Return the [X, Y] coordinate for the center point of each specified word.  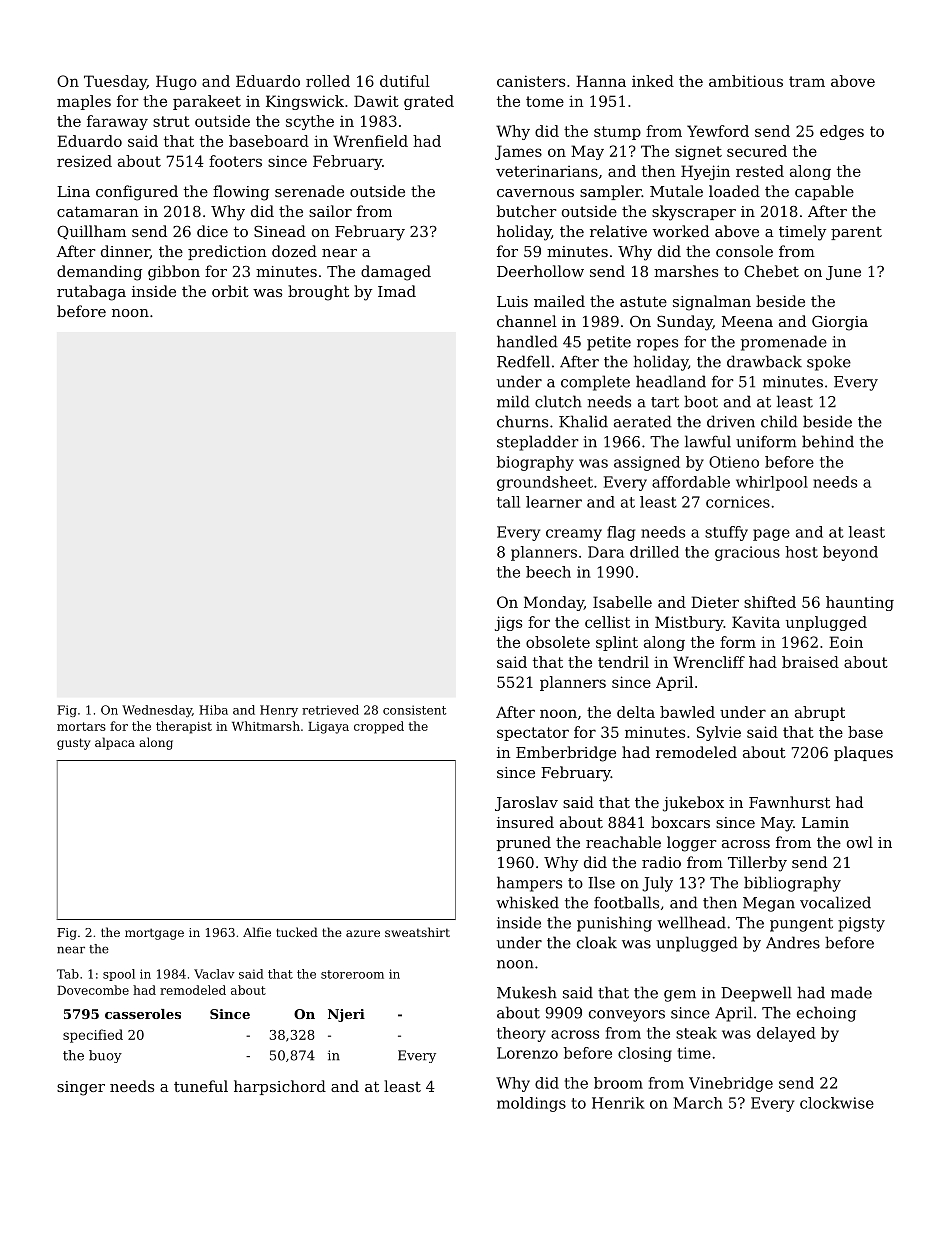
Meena [747, 321]
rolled [328, 81]
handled [527, 341]
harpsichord [280, 1087]
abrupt [820, 713]
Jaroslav [526, 803]
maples [84, 102]
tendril [623, 662]
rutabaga [91, 293]
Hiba [213, 710]
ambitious [746, 81]
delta [636, 712]
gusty [73, 744]
